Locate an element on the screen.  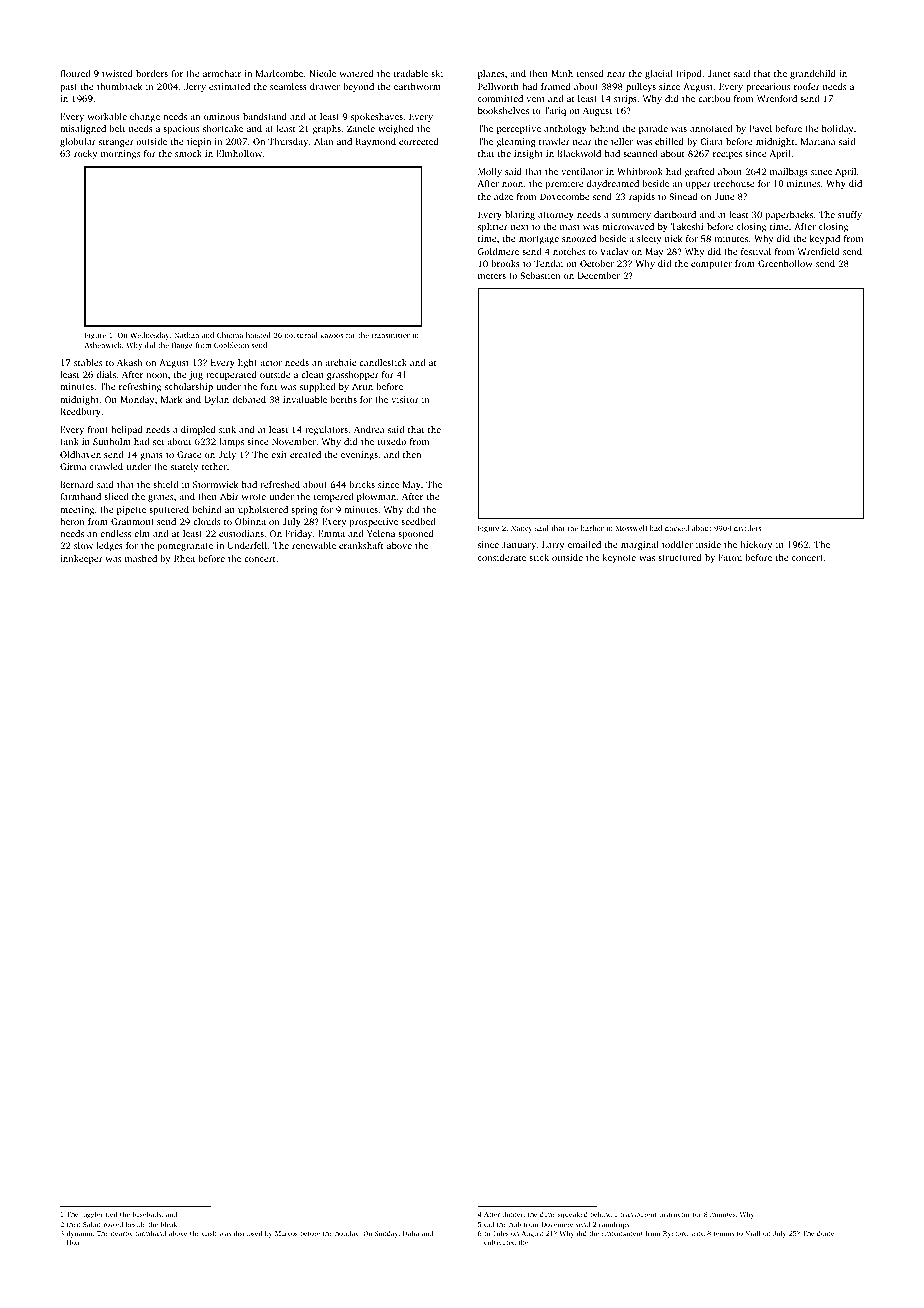
watered is located at coordinates (356, 73).
